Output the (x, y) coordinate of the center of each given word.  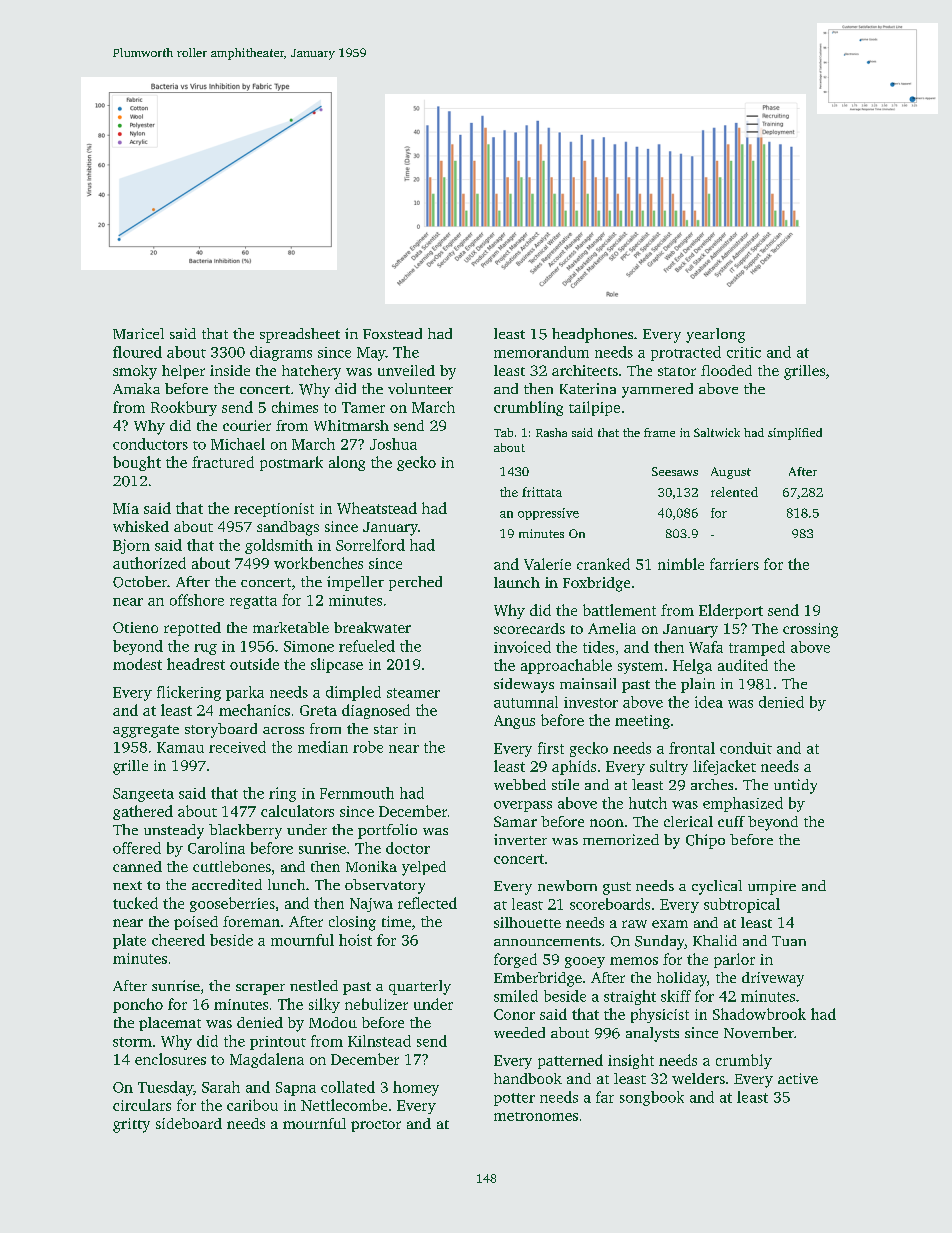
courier (247, 425)
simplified (795, 434)
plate (129, 941)
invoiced (522, 647)
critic (744, 352)
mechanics (254, 710)
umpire (772, 887)
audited (743, 665)
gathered (143, 812)
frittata (542, 492)
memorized (621, 839)
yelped (424, 868)
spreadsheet (300, 335)
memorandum (541, 352)
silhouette (527, 922)
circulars (142, 1105)
